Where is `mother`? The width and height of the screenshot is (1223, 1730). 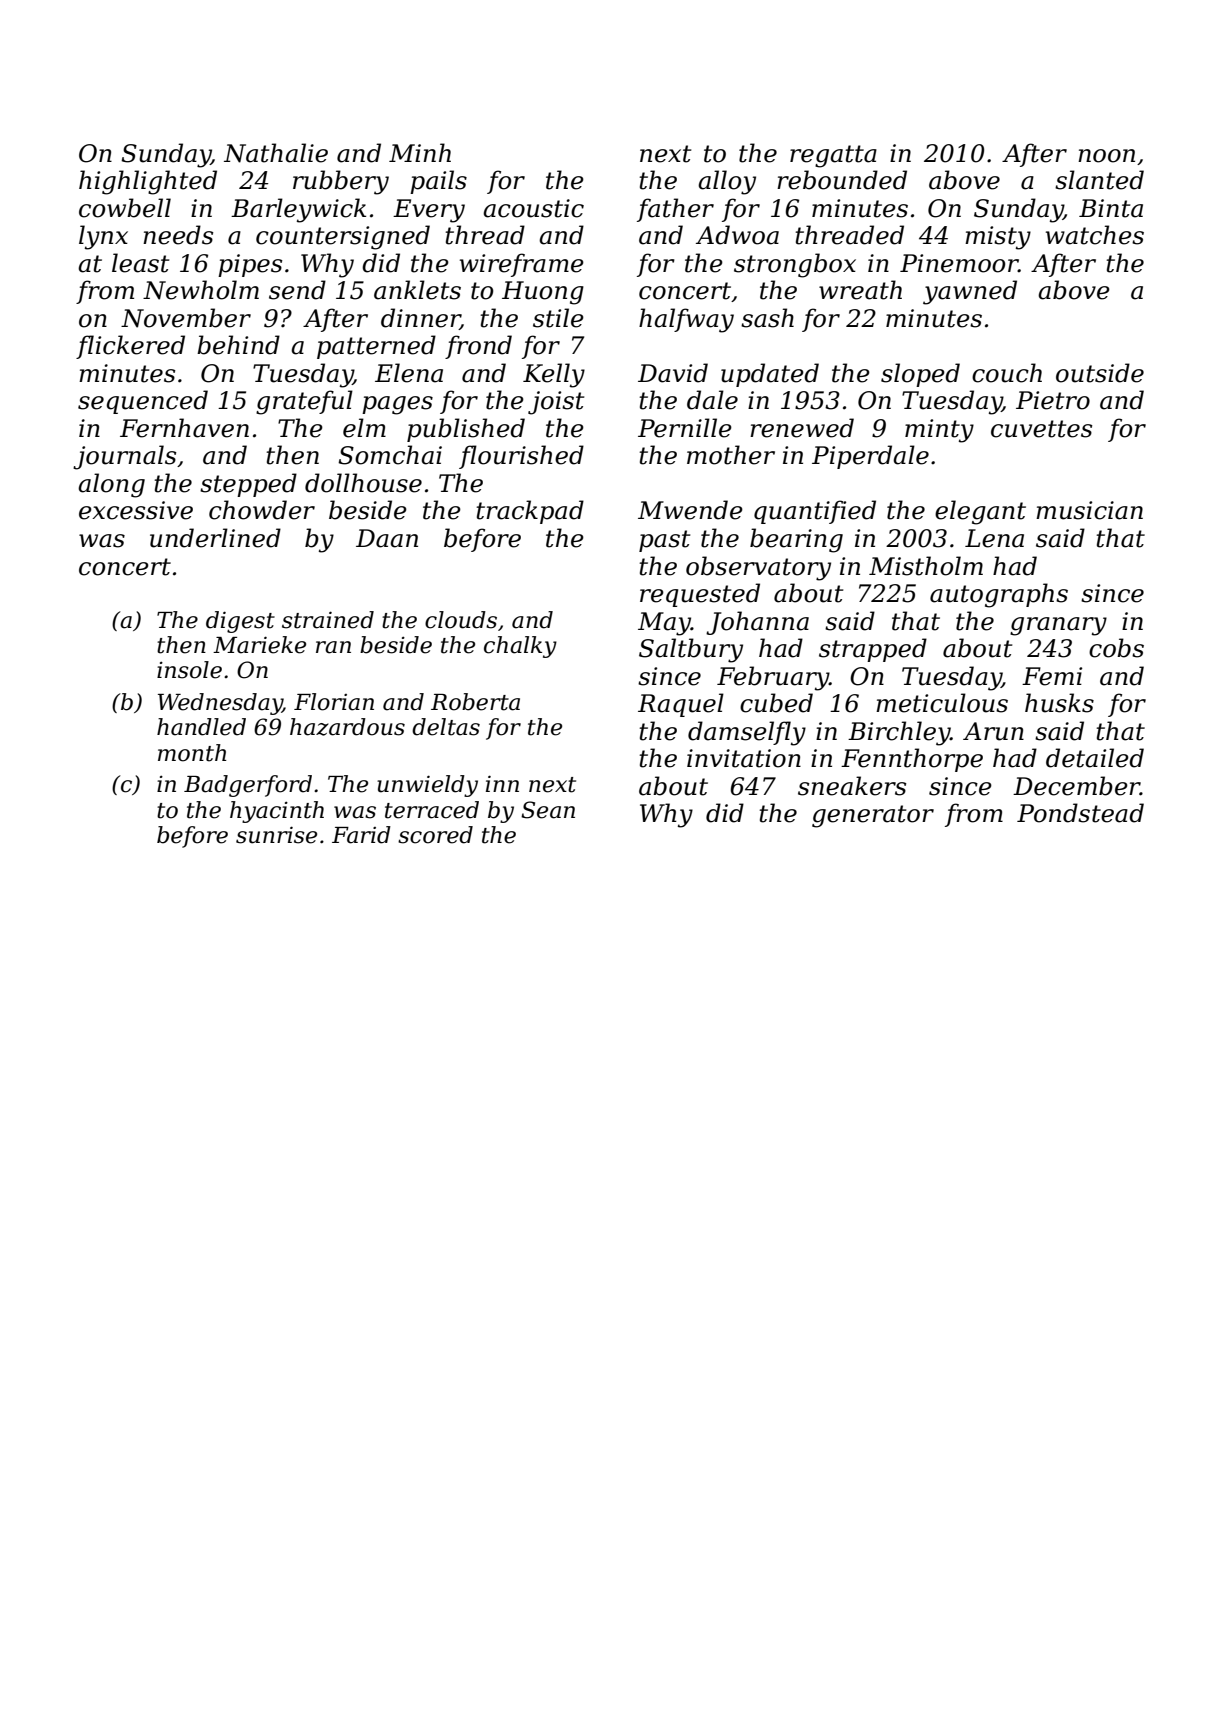 mother is located at coordinates (731, 455).
